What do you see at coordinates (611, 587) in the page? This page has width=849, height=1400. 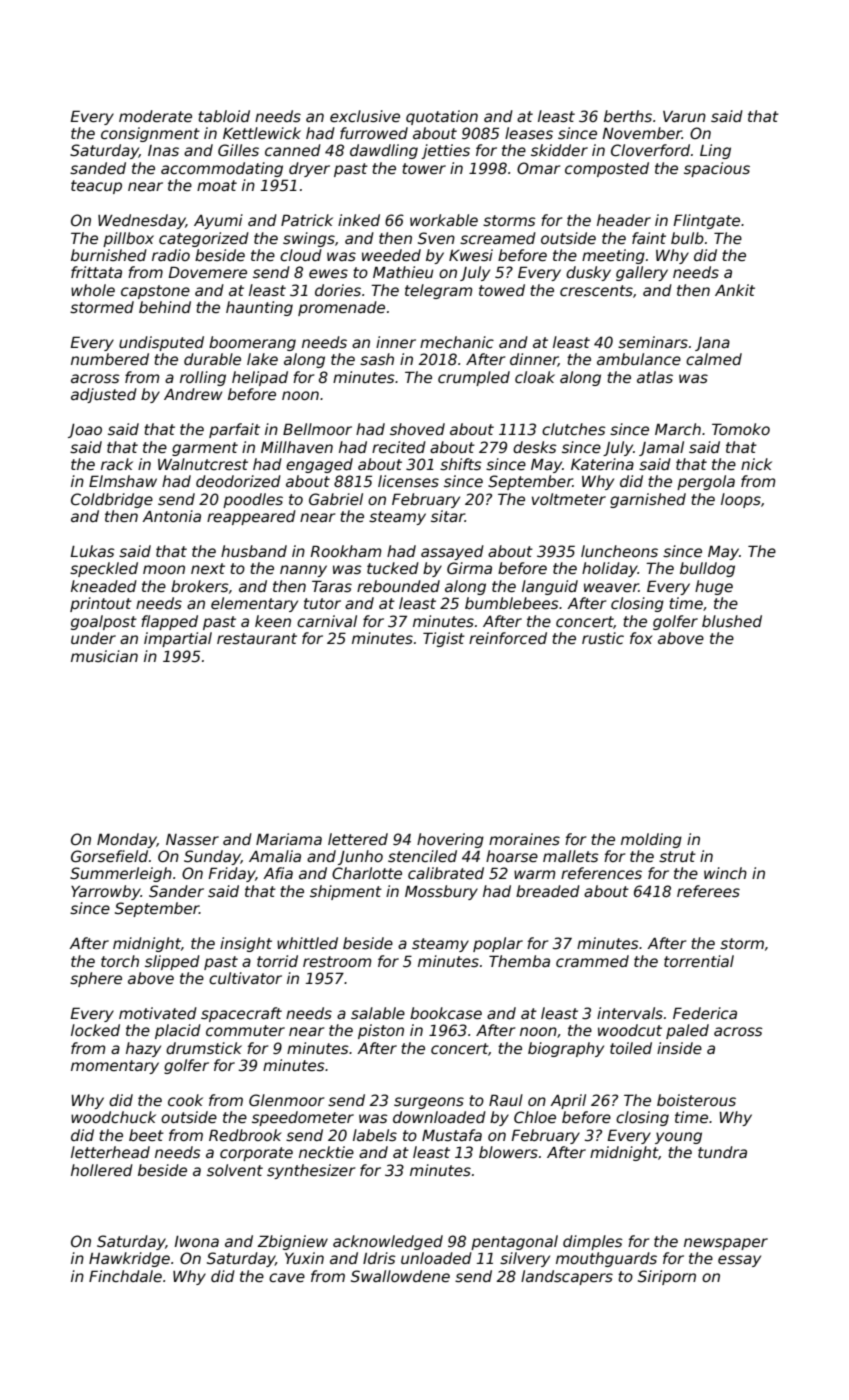 I see `weaver` at bounding box center [611, 587].
